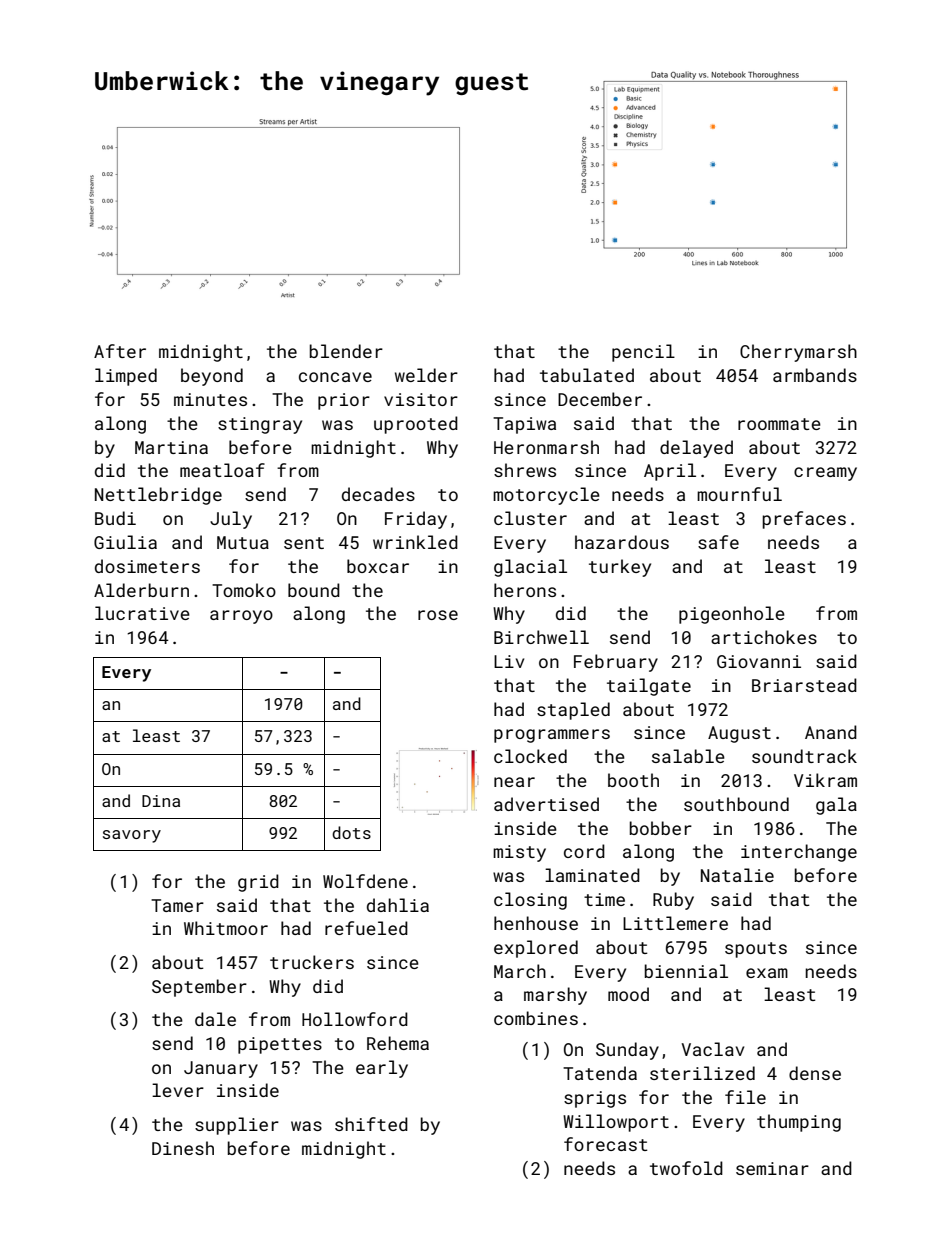 The width and height of the page is (952, 1233). Describe the element at coordinates (530, 901) in the page. I see `closing` at that location.
